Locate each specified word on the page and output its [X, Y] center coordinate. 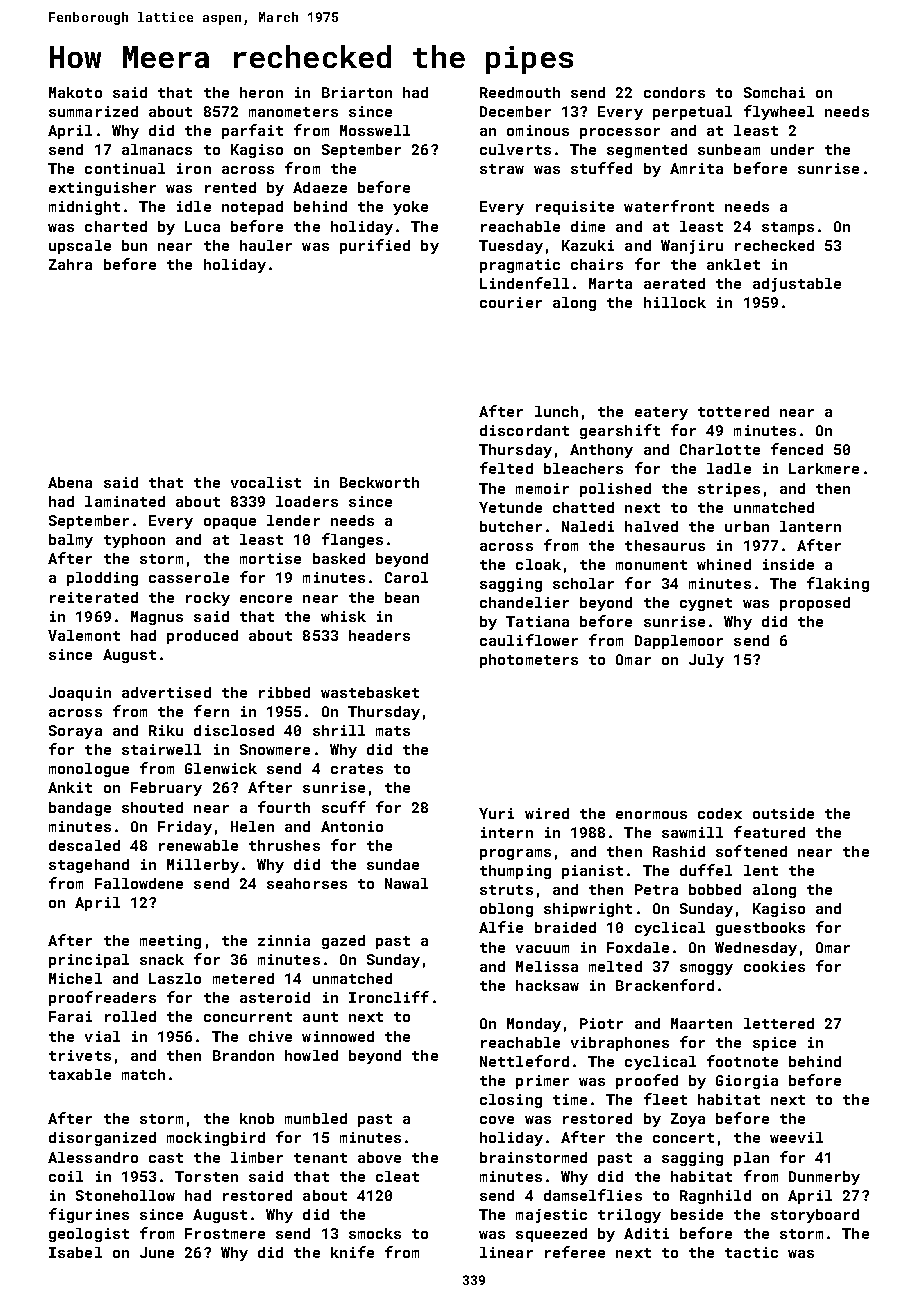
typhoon [134, 541]
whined [724, 564]
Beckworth [379, 482]
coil [66, 1176]
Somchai [774, 92]
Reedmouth [520, 92]
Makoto [75, 92]
